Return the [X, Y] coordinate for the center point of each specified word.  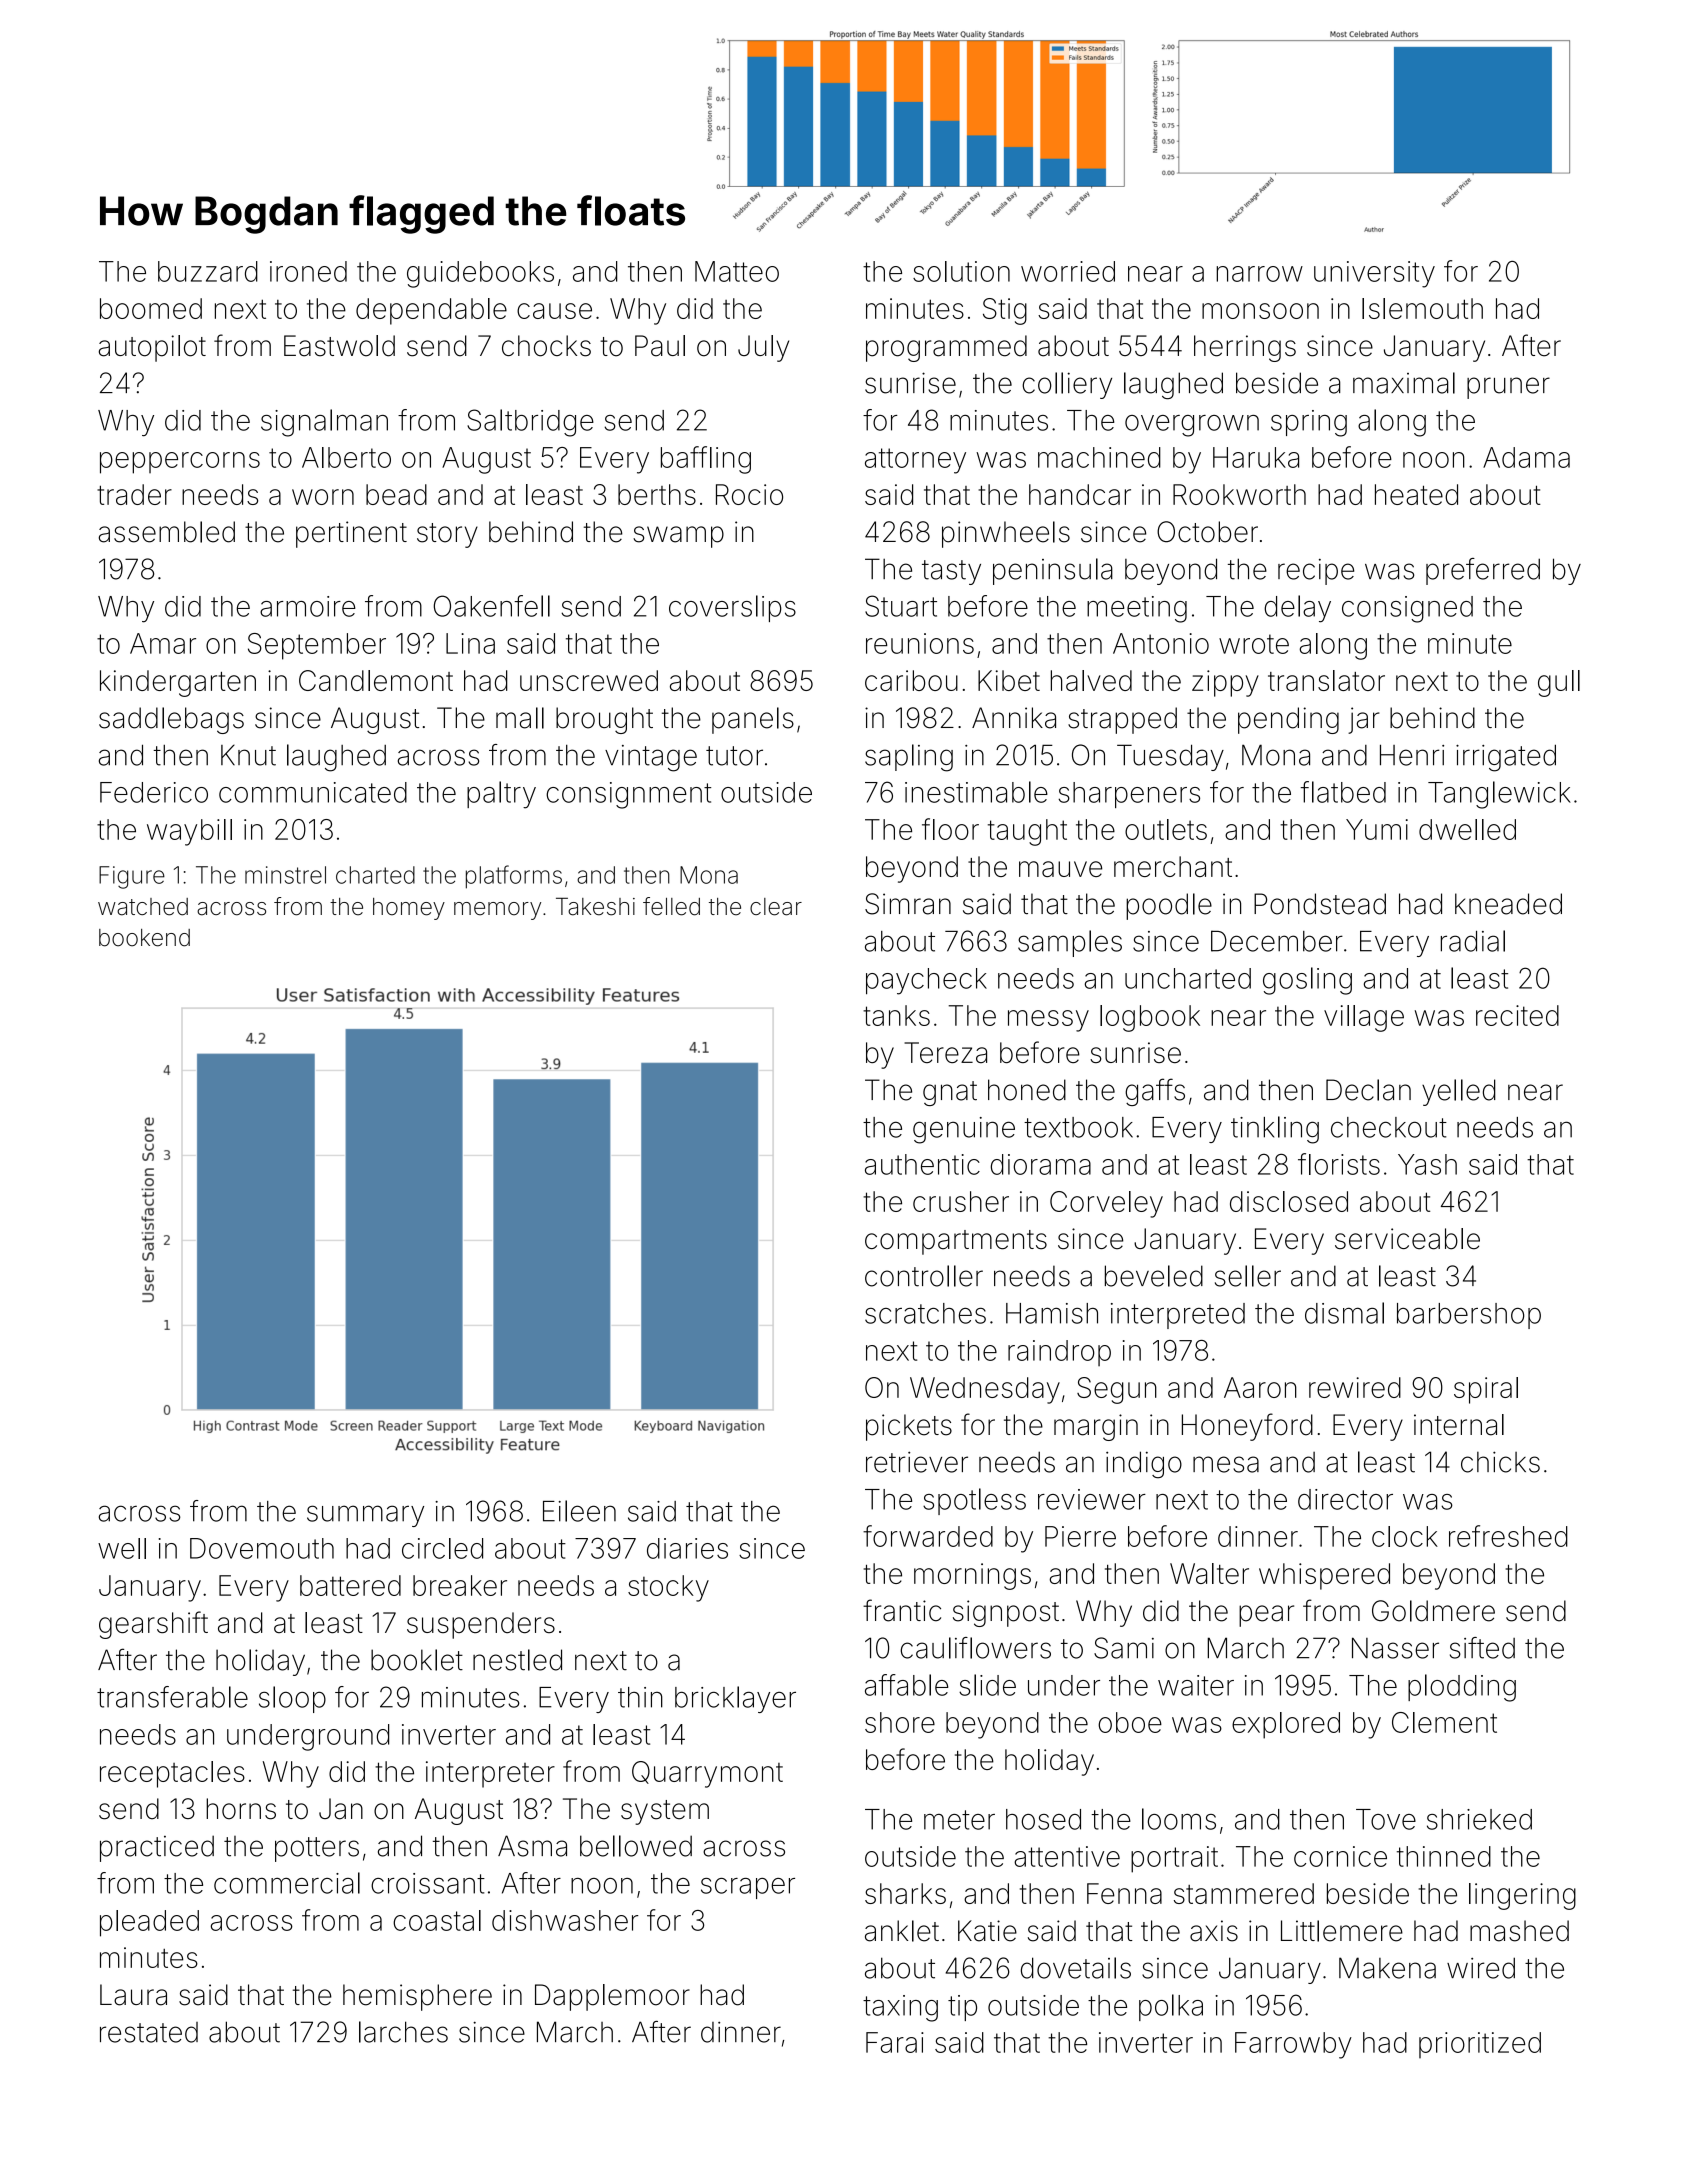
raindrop [1059, 1353]
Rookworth [1239, 494]
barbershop [1469, 1316]
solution [961, 271]
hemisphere [417, 1997]
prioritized [1480, 2045]
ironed [308, 271]
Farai [895, 2042]
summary [365, 1516]
